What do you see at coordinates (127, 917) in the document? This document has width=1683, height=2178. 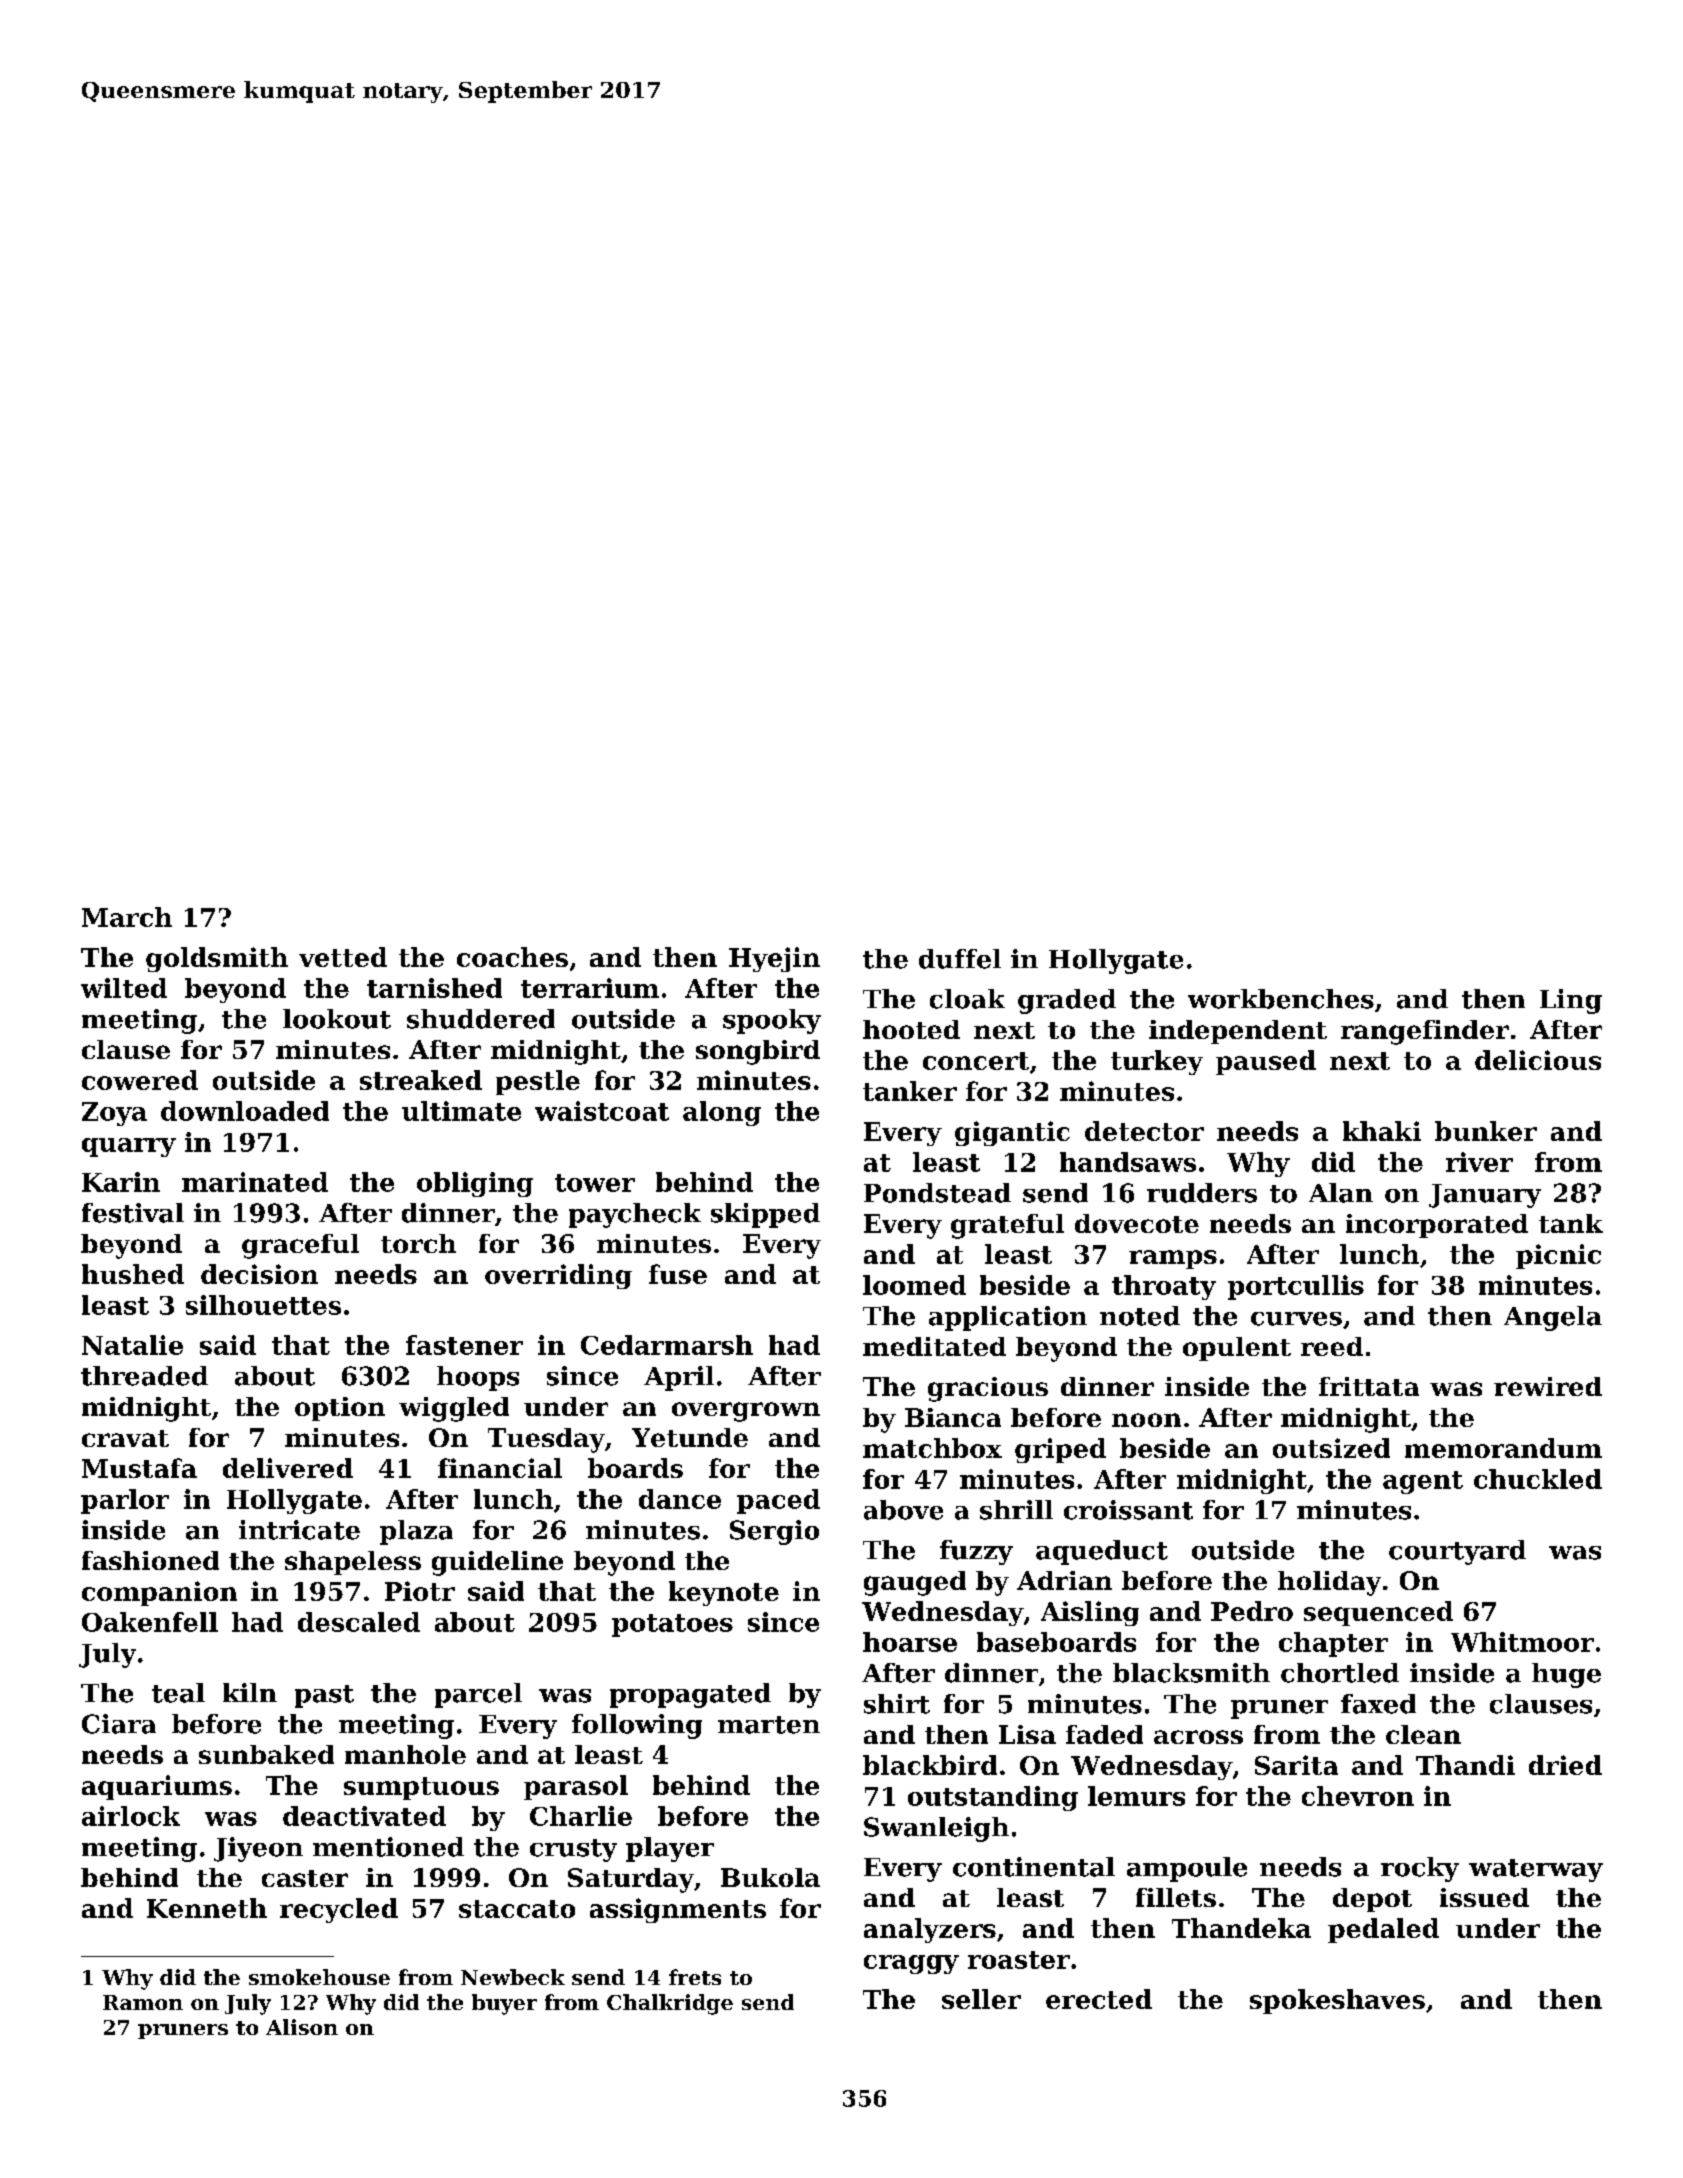 I see `March` at bounding box center [127, 917].
